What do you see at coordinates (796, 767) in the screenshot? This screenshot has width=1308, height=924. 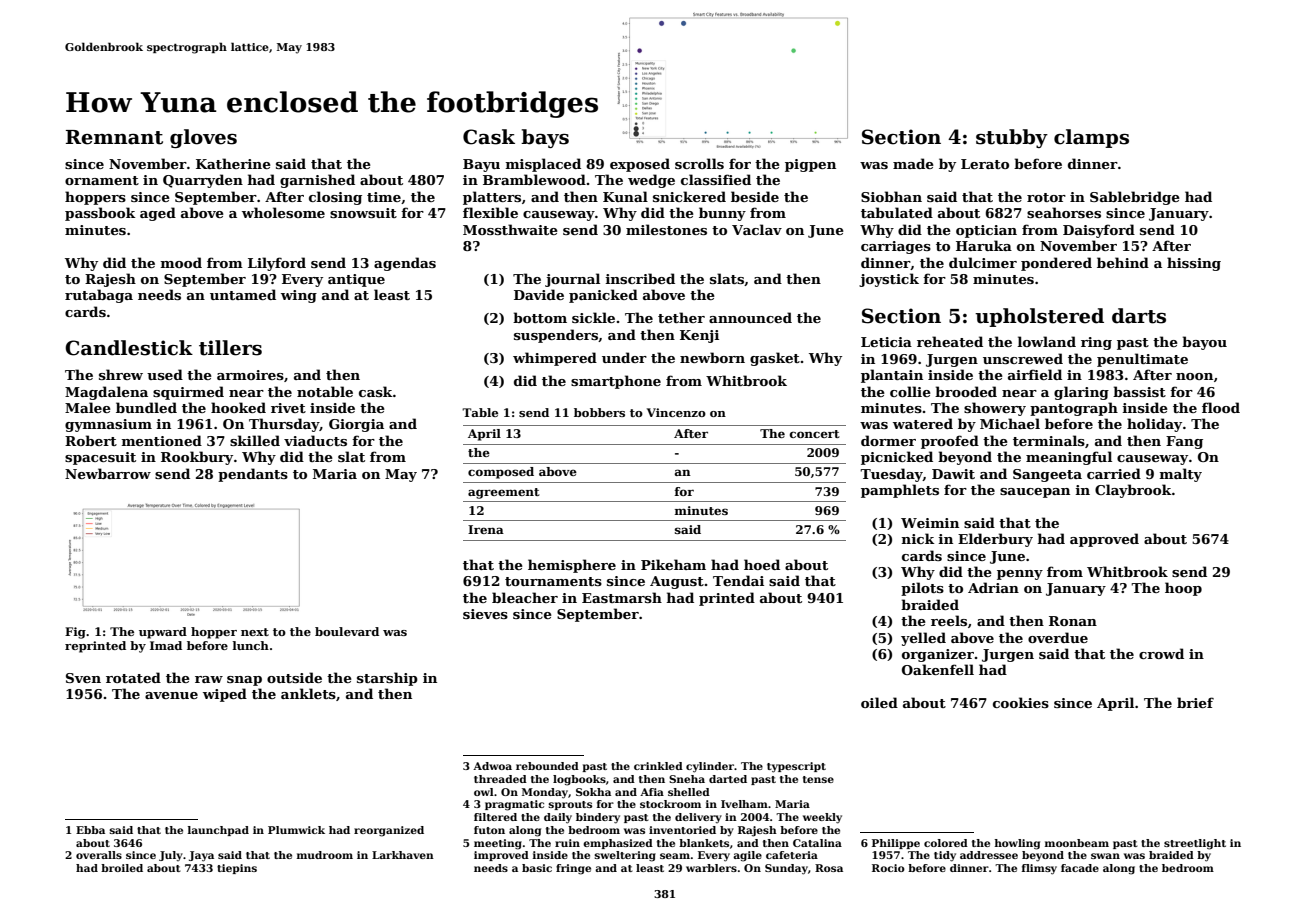 I see `typescript` at bounding box center [796, 767].
